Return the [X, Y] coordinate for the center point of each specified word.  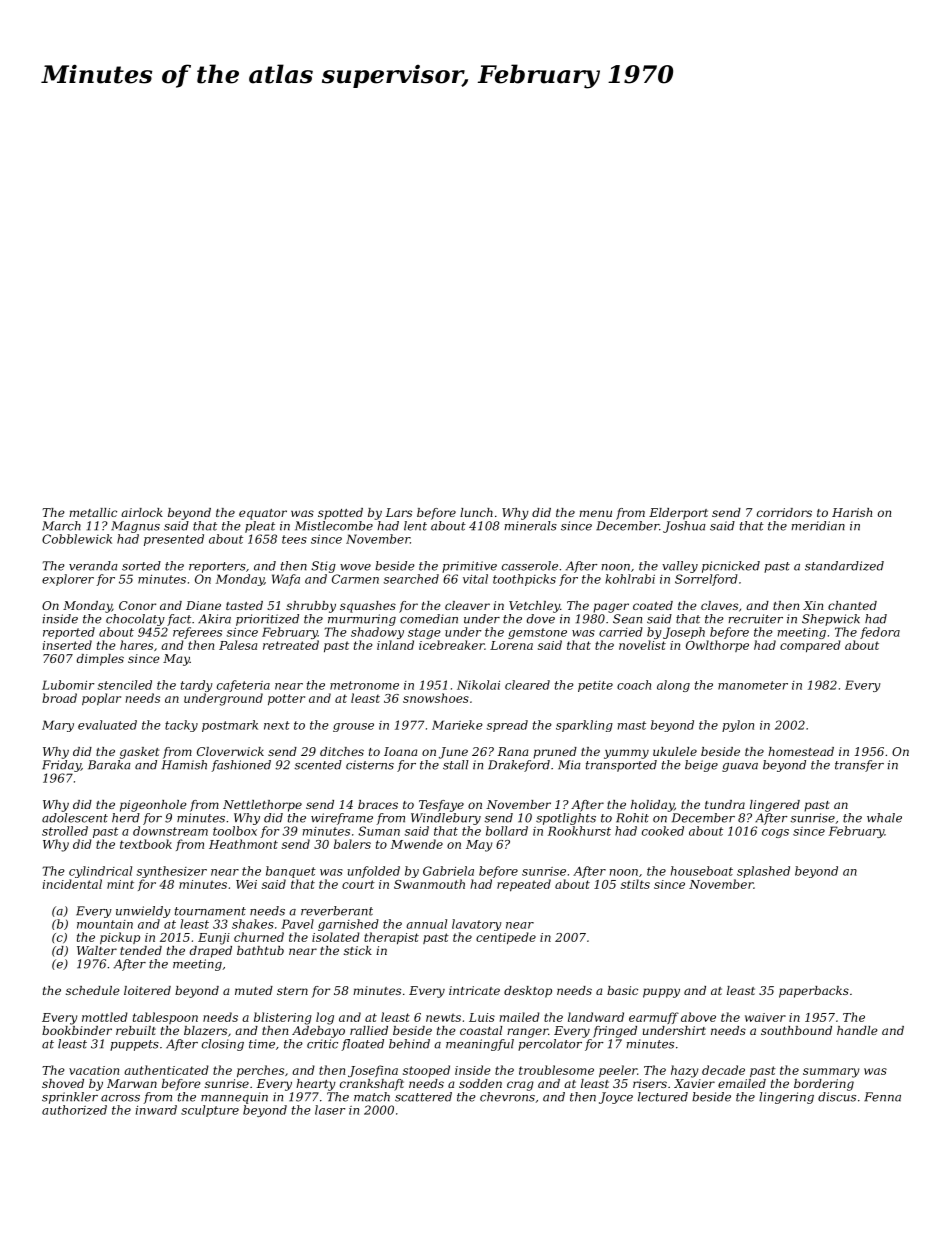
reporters [217, 567]
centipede [506, 938]
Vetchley [534, 607]
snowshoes [436, 698]
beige [701, 766]
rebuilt [136, 1030]
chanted [852, 605]
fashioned [241, 766]
